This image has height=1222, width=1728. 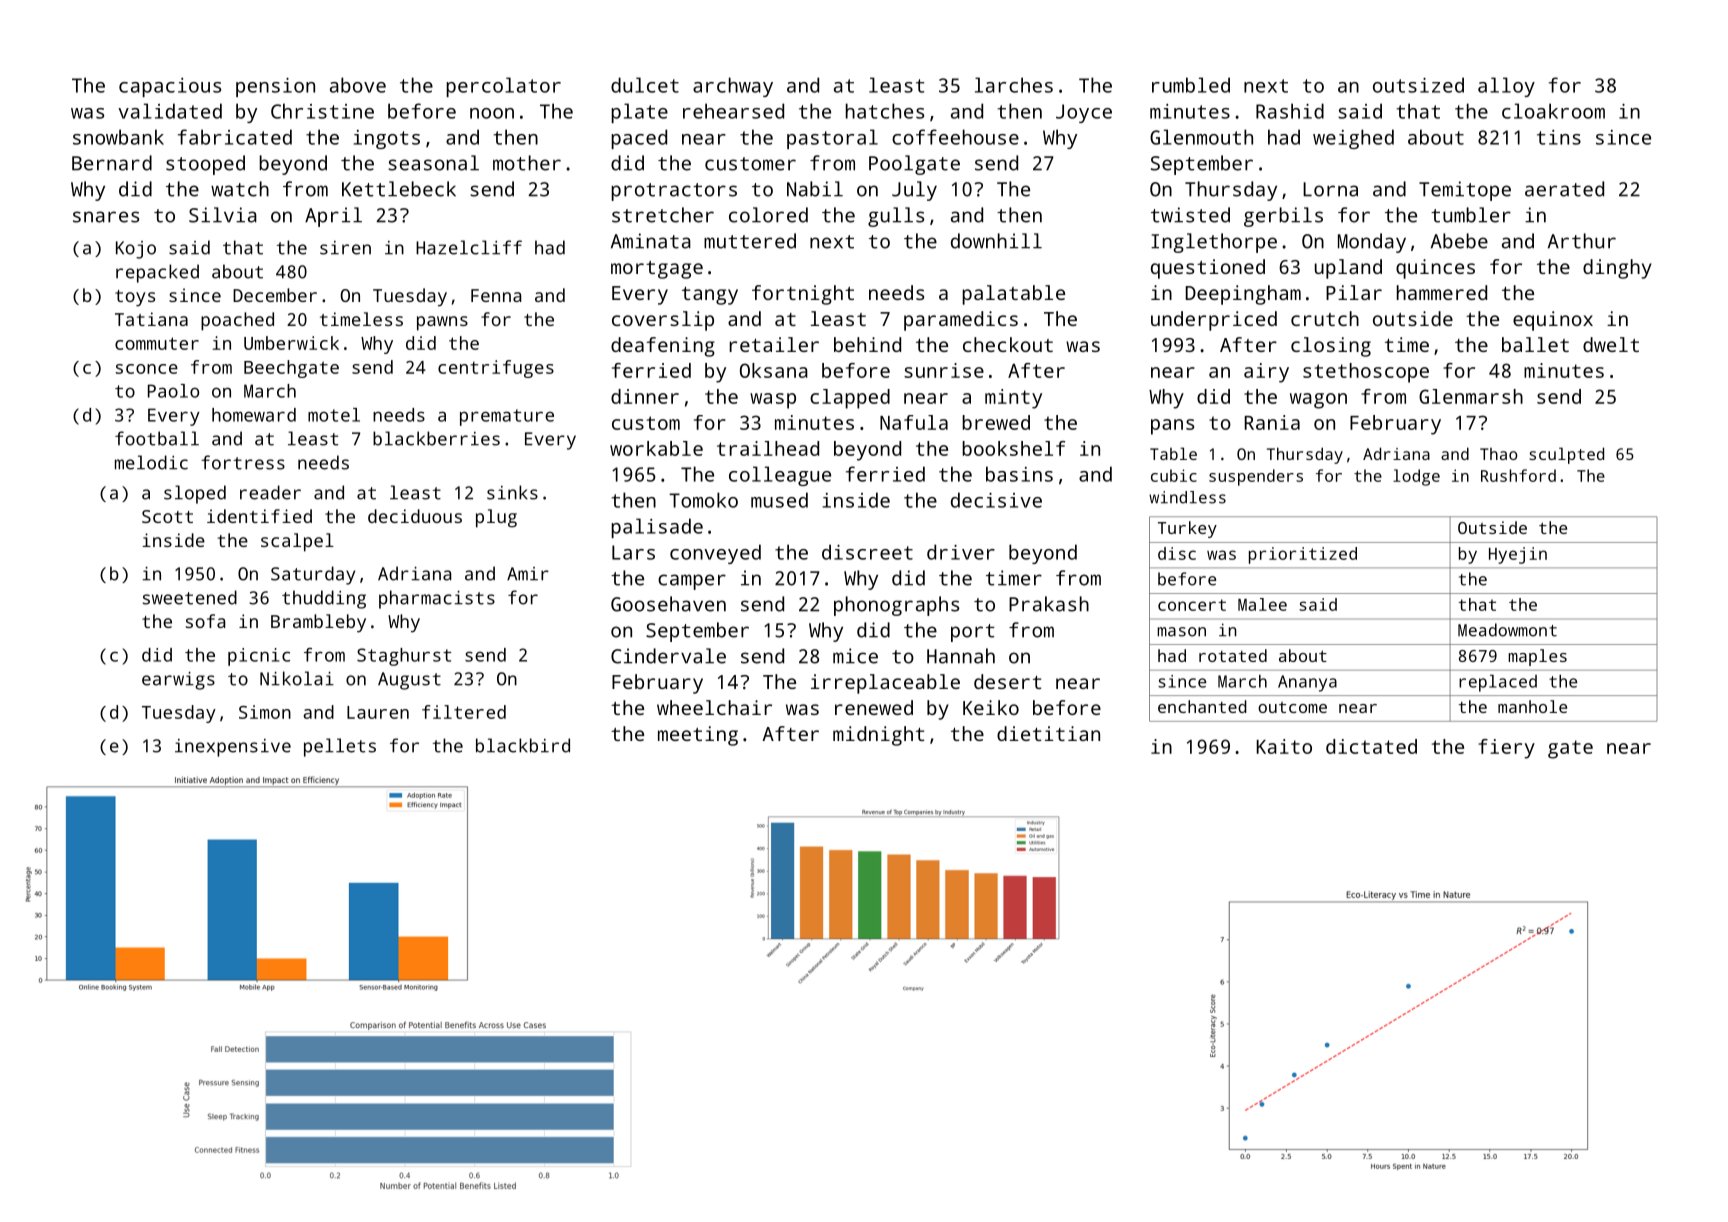 What do you see at coordinates (147, 369) in the image?
I see `sconce` at bounding box center [147, 369].
